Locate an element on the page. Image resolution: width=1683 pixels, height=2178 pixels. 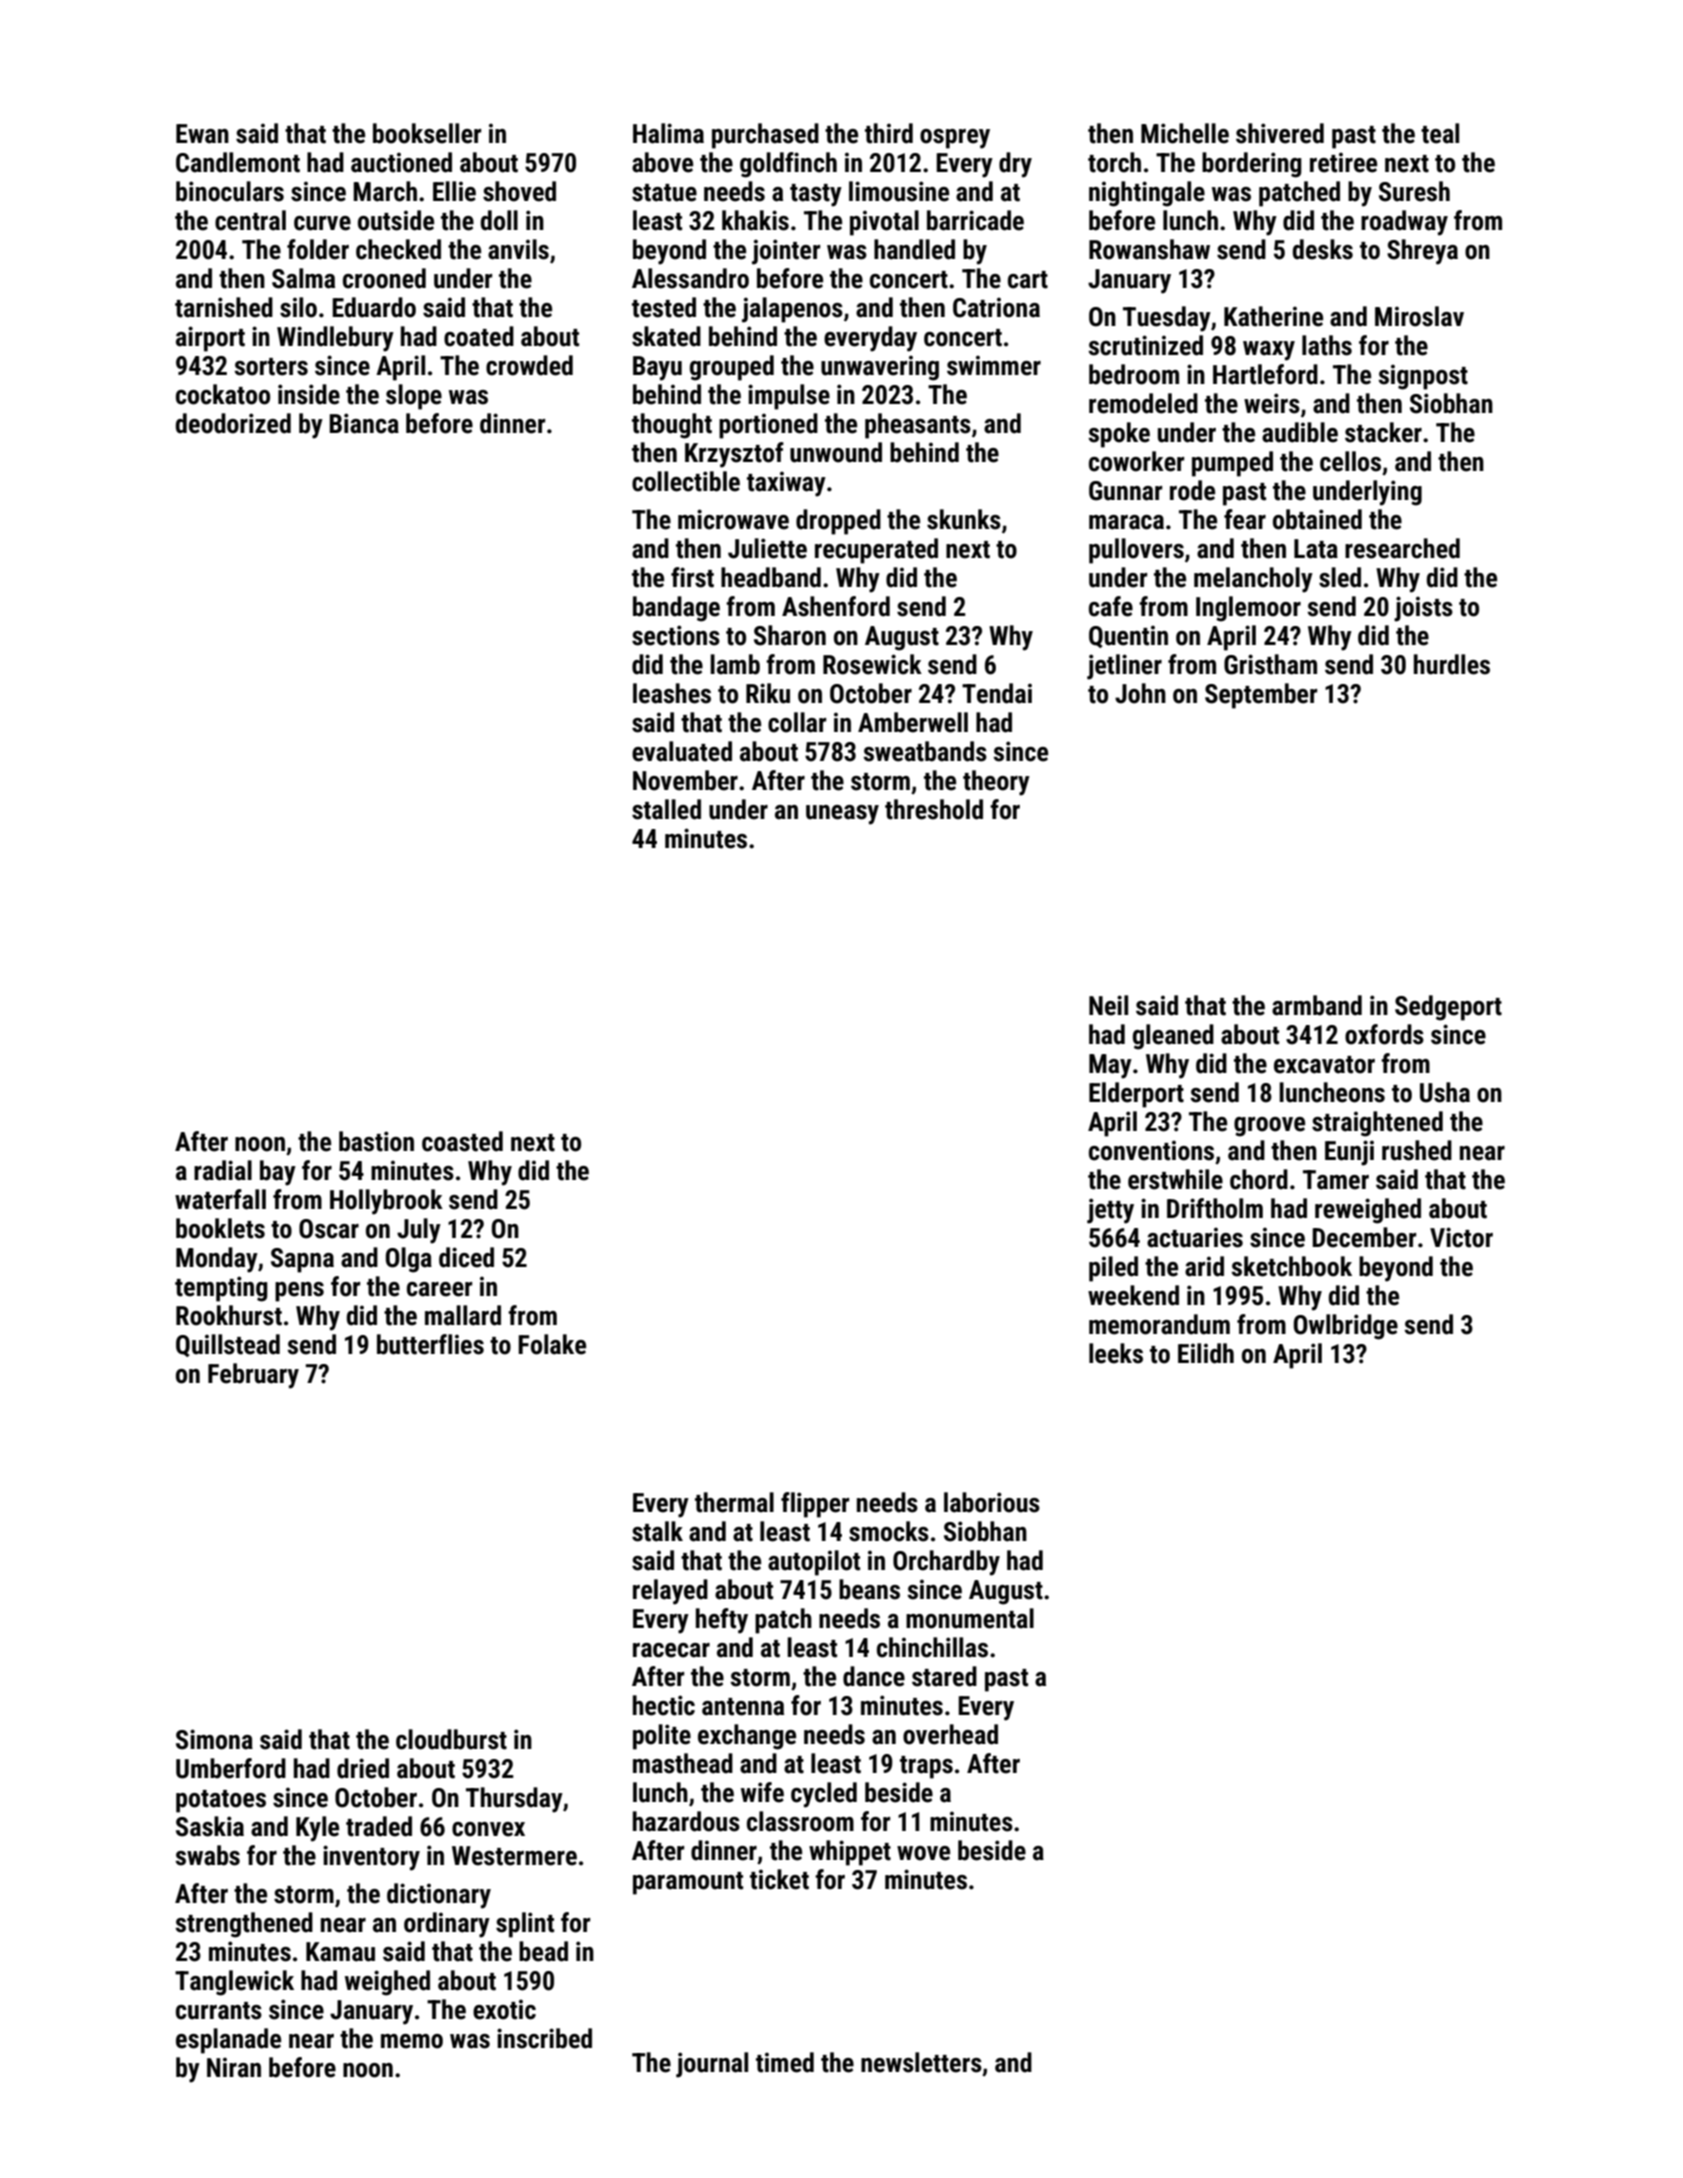
Miroslav is located at coordinates (1419, 316).
